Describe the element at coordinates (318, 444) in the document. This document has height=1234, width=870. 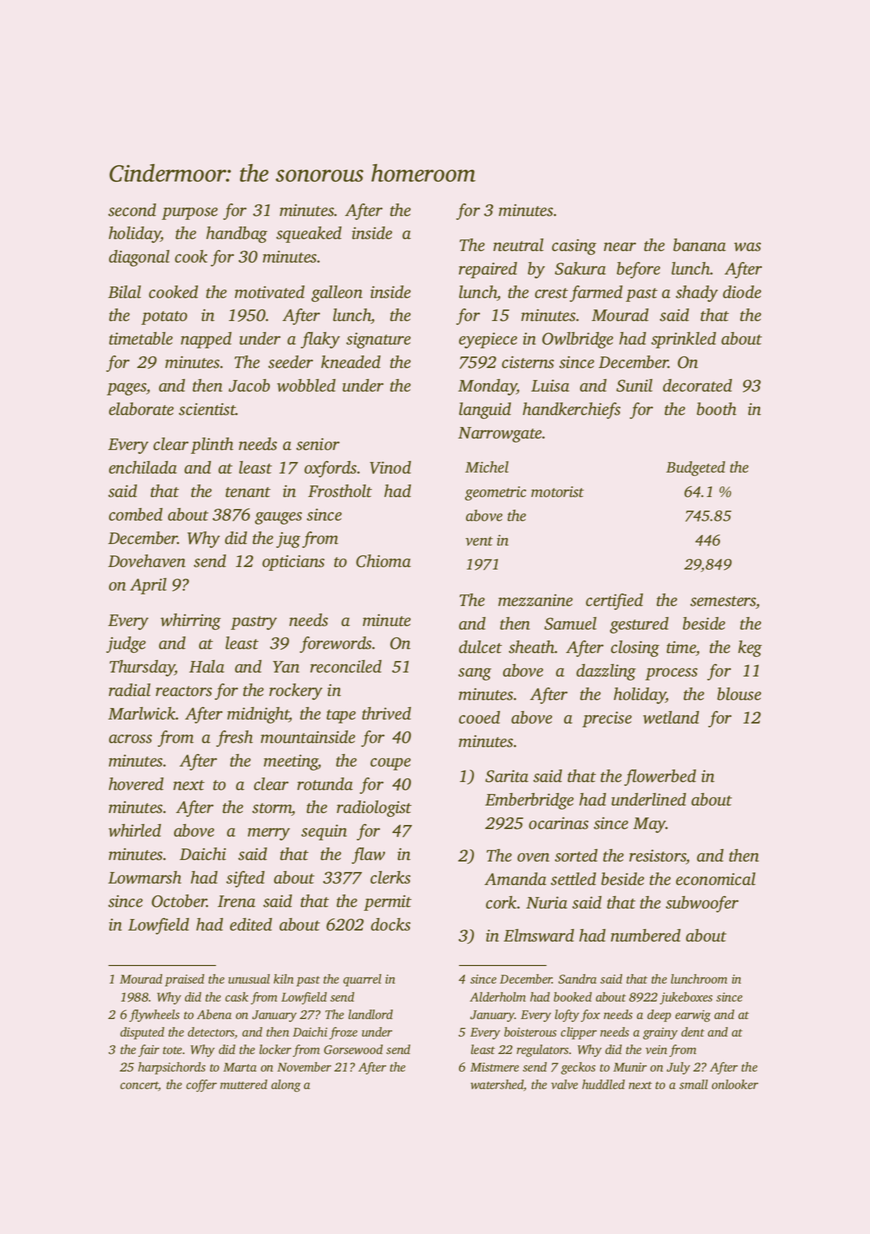
I see `senior` at that location.
